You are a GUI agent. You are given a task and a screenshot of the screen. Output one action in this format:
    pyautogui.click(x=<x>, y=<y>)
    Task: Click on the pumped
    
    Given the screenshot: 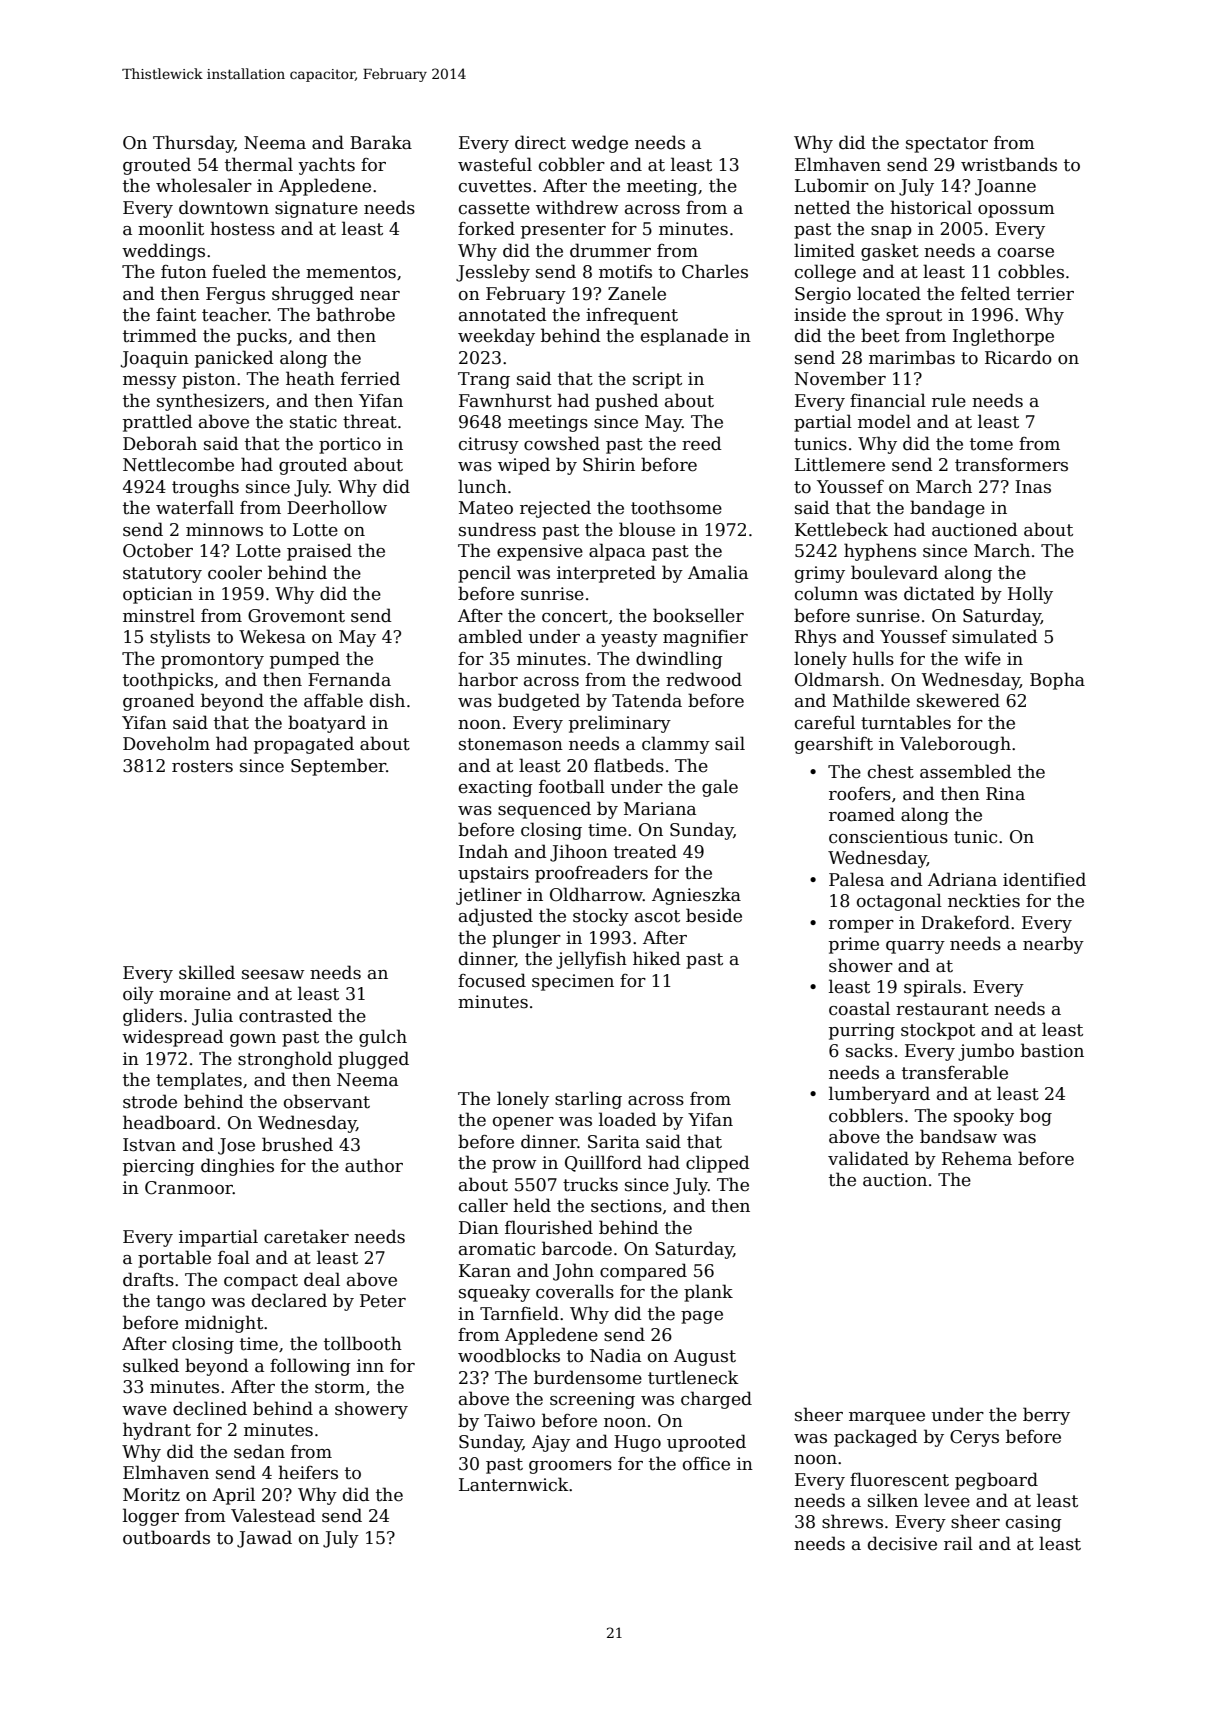 What is the action you would take?
    pyautogui.click(x=305, y=660)
